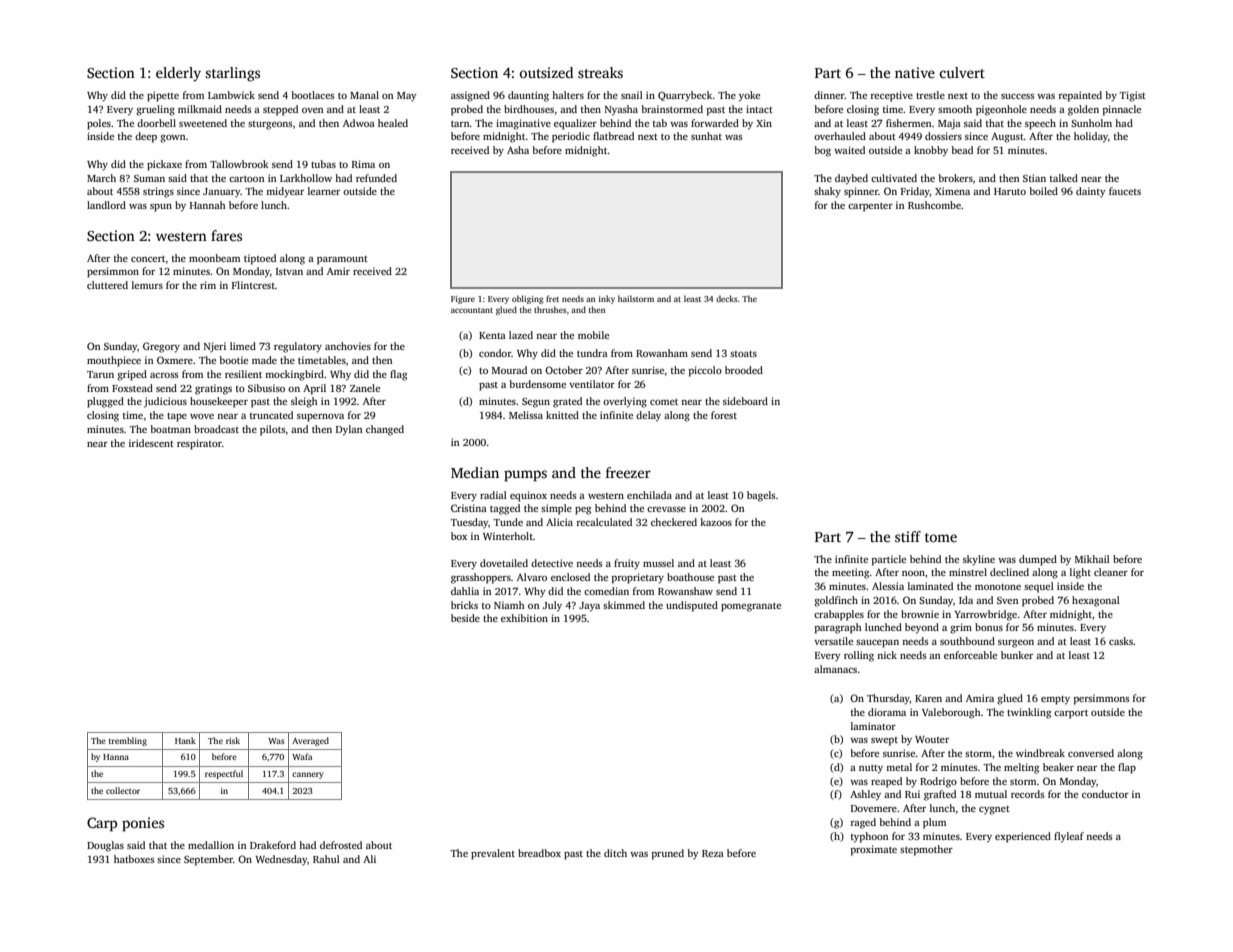  I want to click on plugged, so click(105, 402).
